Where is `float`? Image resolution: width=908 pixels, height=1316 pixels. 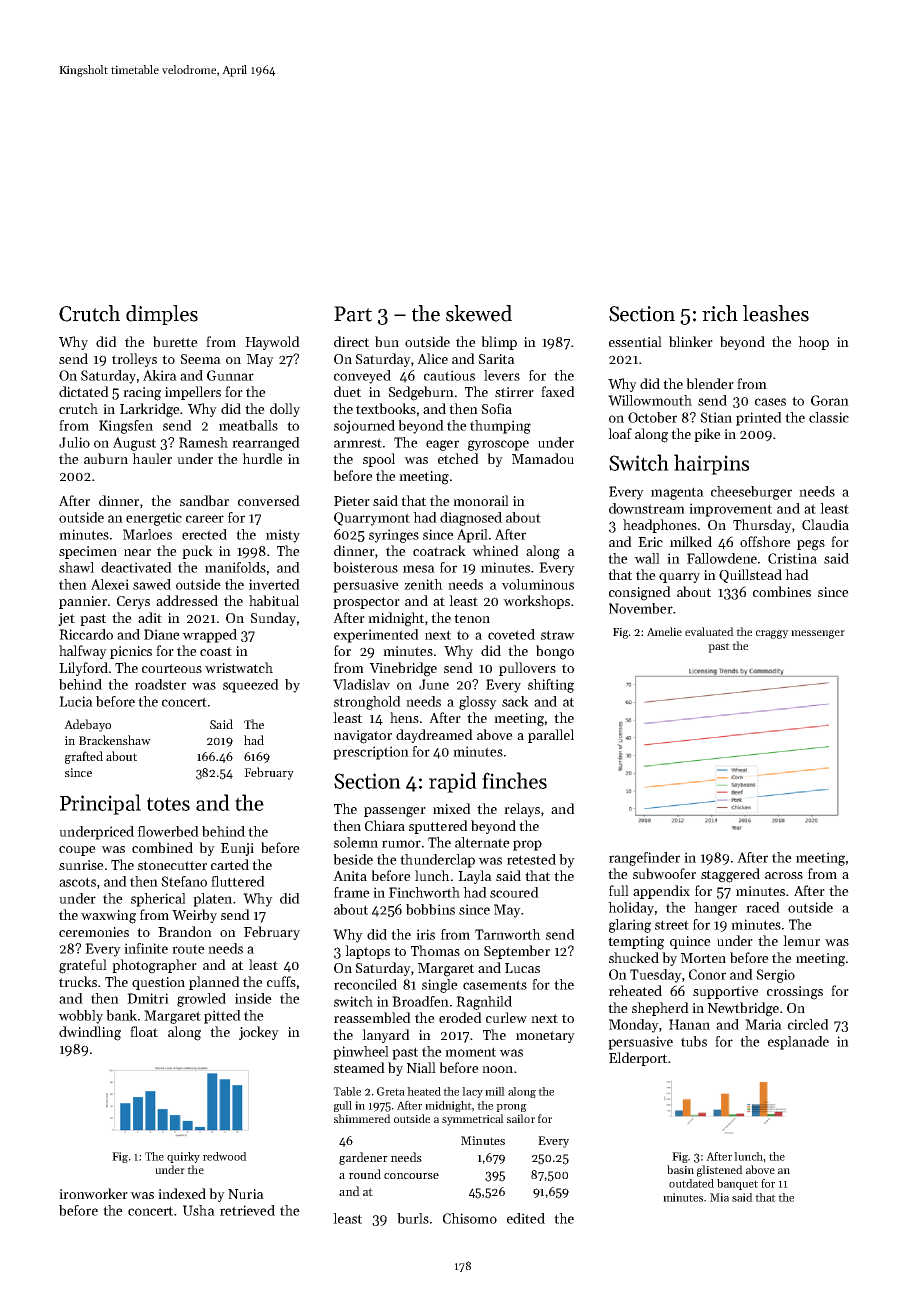
float is located at coordinates (144, 1031).
